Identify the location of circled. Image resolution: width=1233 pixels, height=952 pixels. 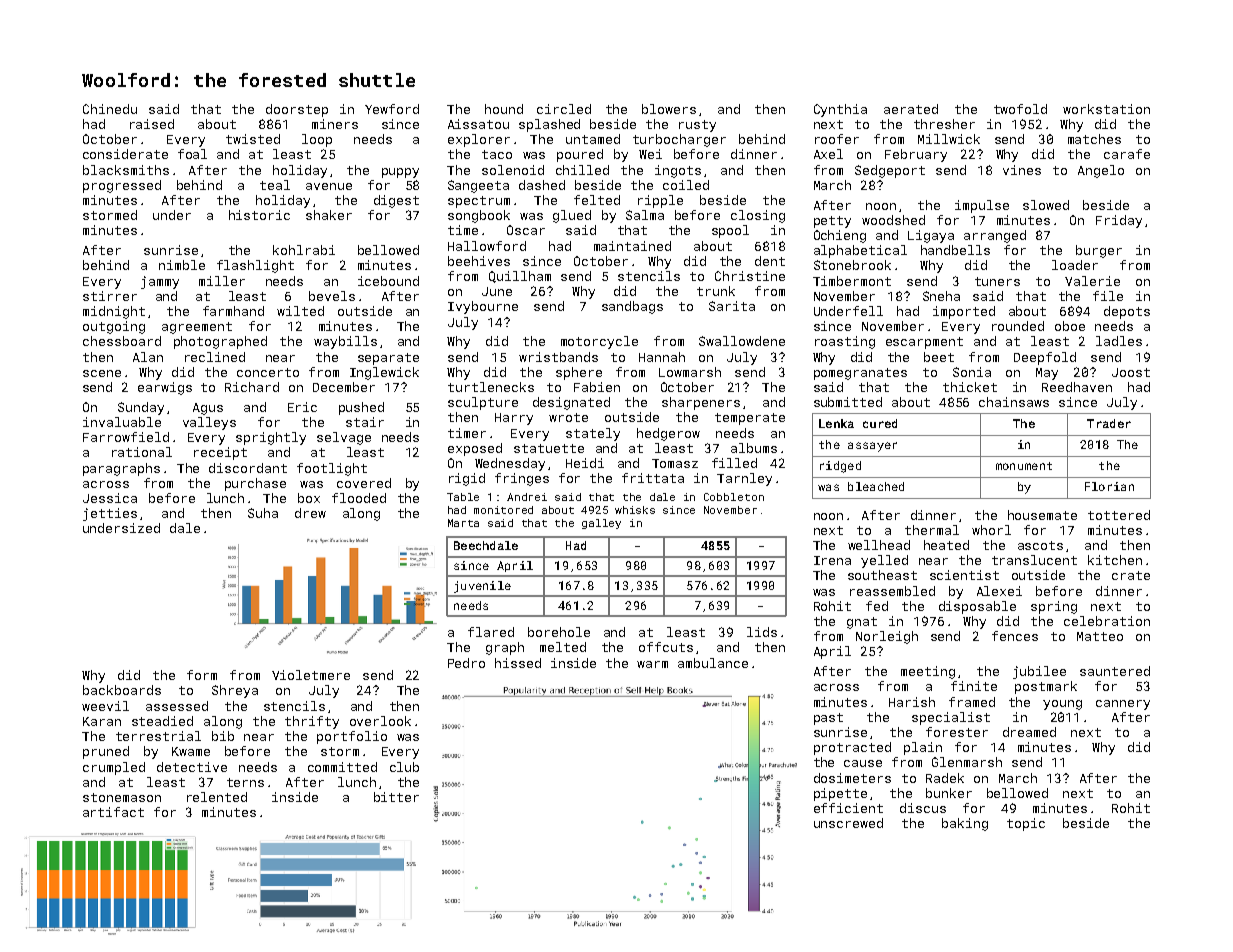
(564, 109).
